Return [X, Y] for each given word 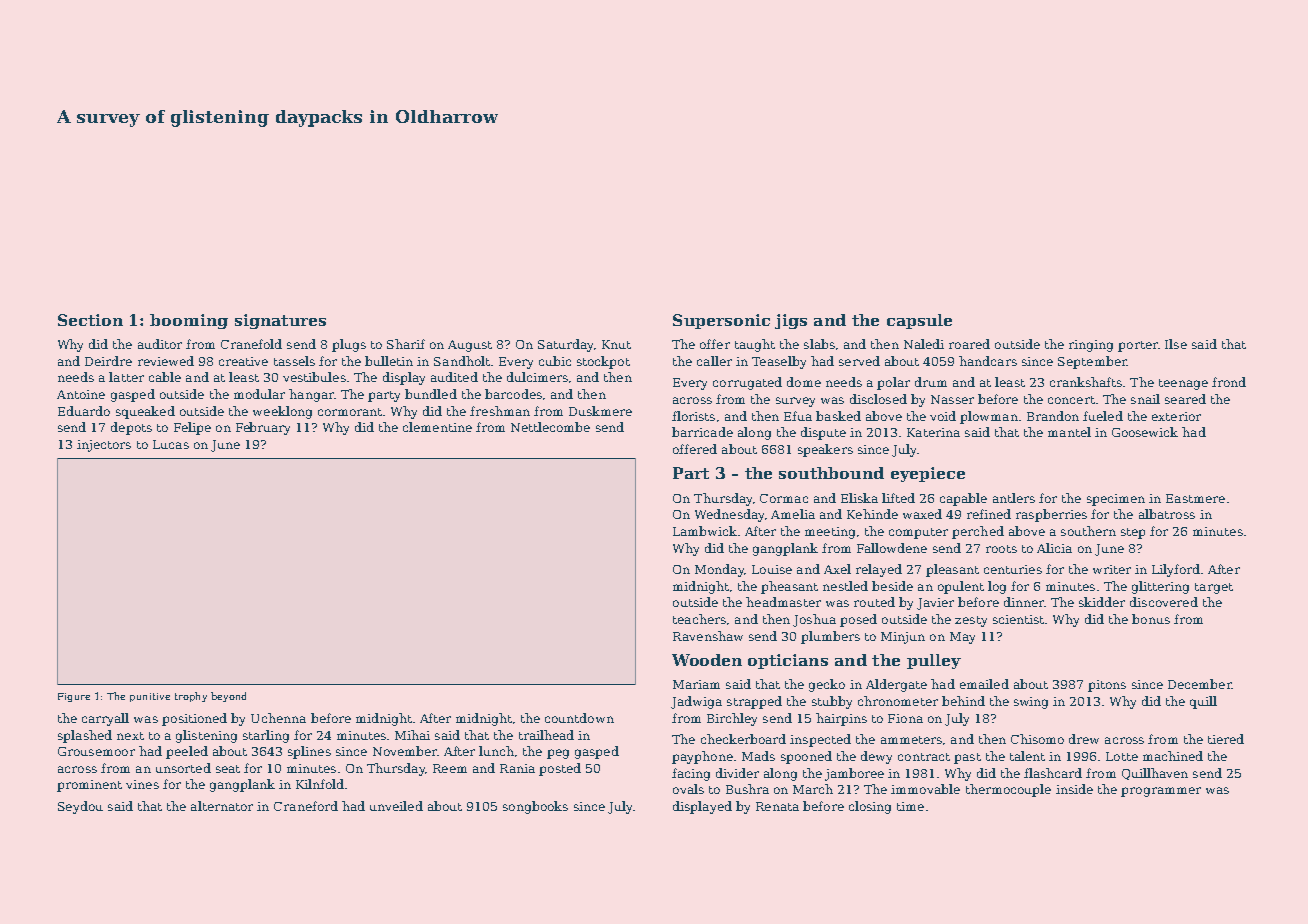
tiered [1226, 739]
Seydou [80, 807]
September [1092, 362]
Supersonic [721, 321]
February [263, 428]
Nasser [952, 399]
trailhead [546, 735]
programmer [1161, 792]
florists [693, 416]
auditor [160, 344]
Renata [777, 806]
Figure [74, 697]
